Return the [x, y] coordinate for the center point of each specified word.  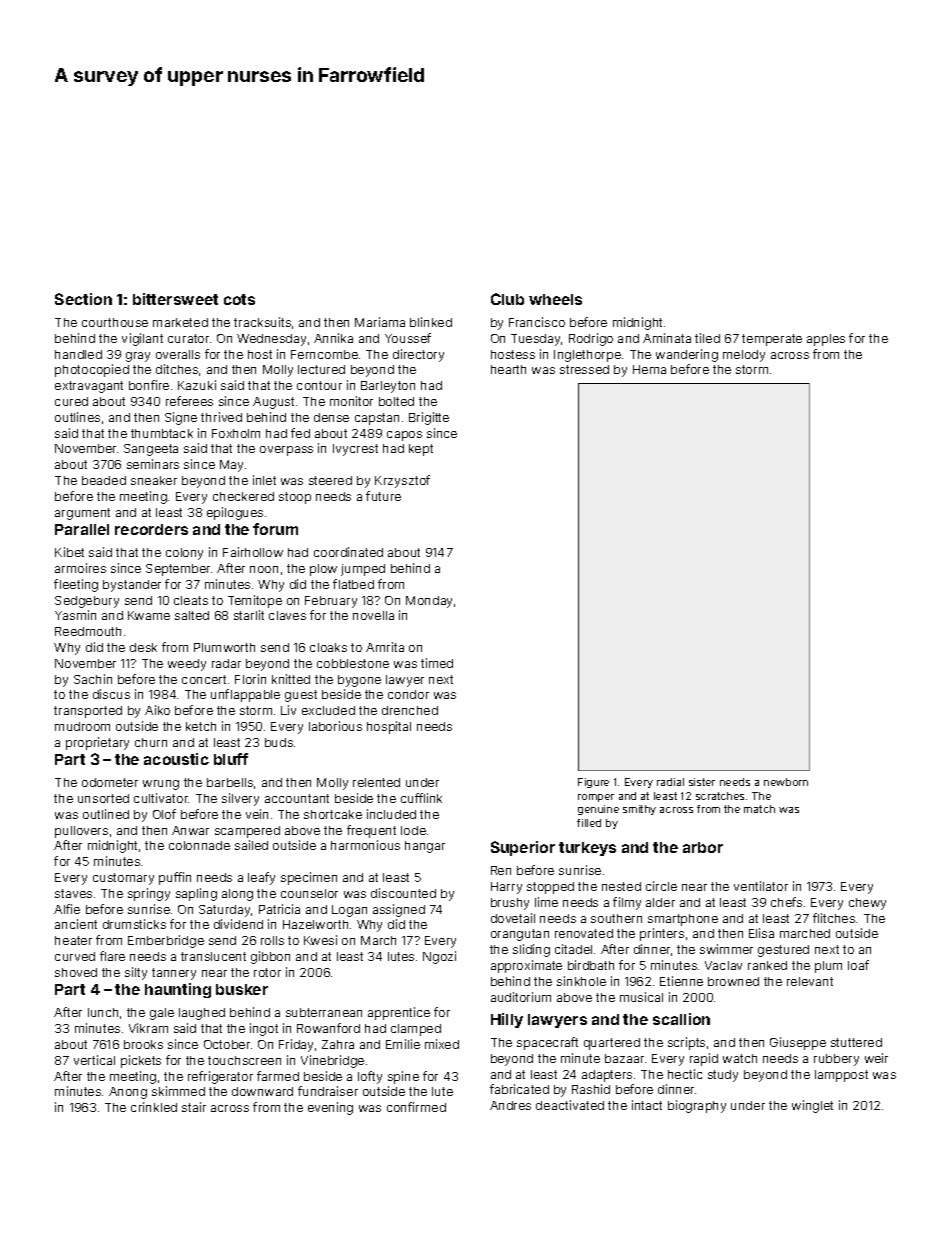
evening [330, 1108]
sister [702, 782]
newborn [786, 782]
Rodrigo [591, 339]
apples [826, 340]
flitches [834, 918]
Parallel [82, 529]
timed [437, 663]
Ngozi [439, 957]
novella [373, 615]
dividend [238, 924]
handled [78, 354]
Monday [429, 602]
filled [589, 823]
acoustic [176, 759]
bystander [132, 586]
